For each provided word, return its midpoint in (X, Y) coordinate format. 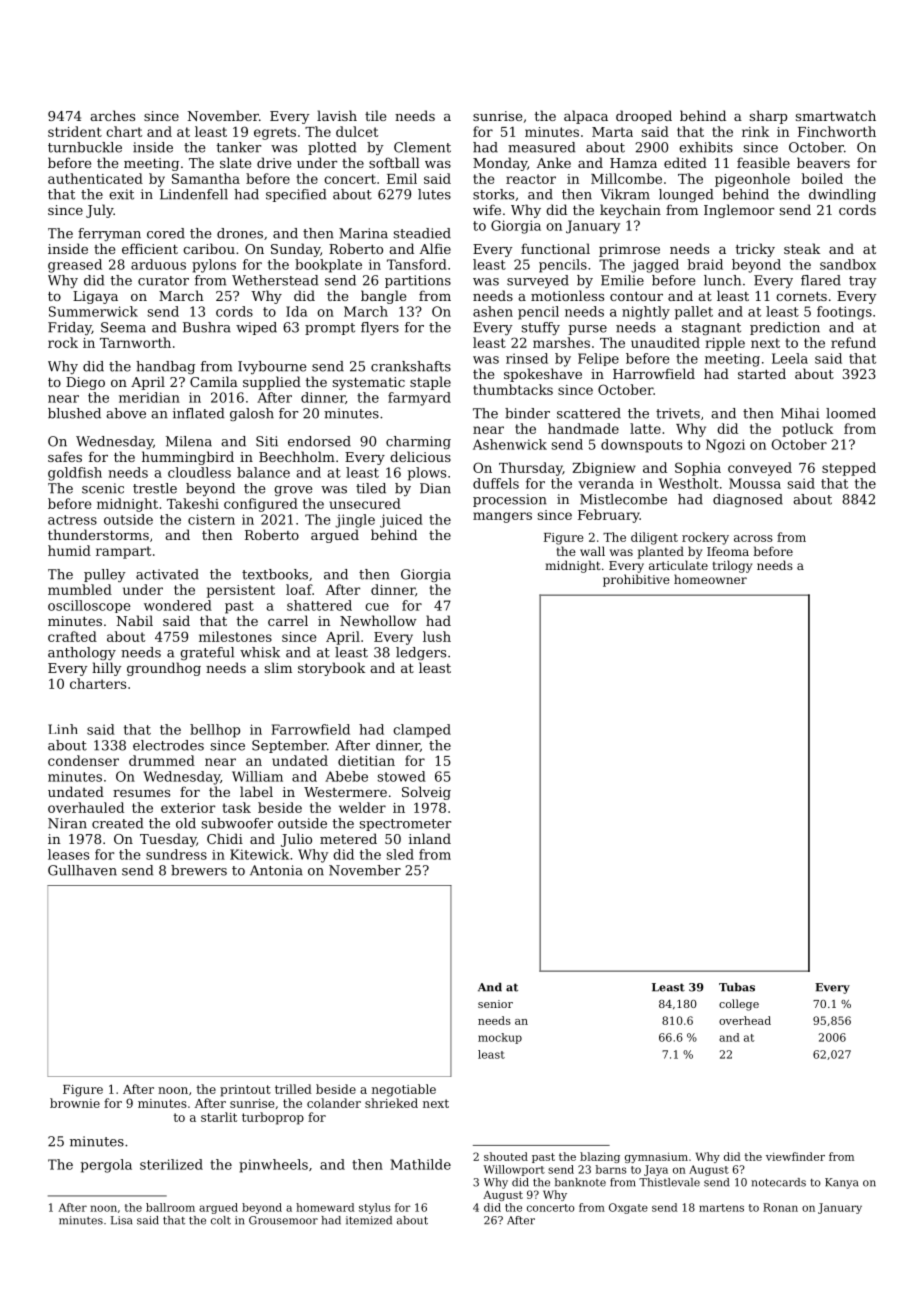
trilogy (732, 566)
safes (65, 456)
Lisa (121, 1220)
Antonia (276, 870)
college (739, 1005)
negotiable (404, 1090)
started (762, 373)
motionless (567, 295)
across (753, 538)
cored (166, 233)
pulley (105, 575)
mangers (502, 517)
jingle (355, 521)
